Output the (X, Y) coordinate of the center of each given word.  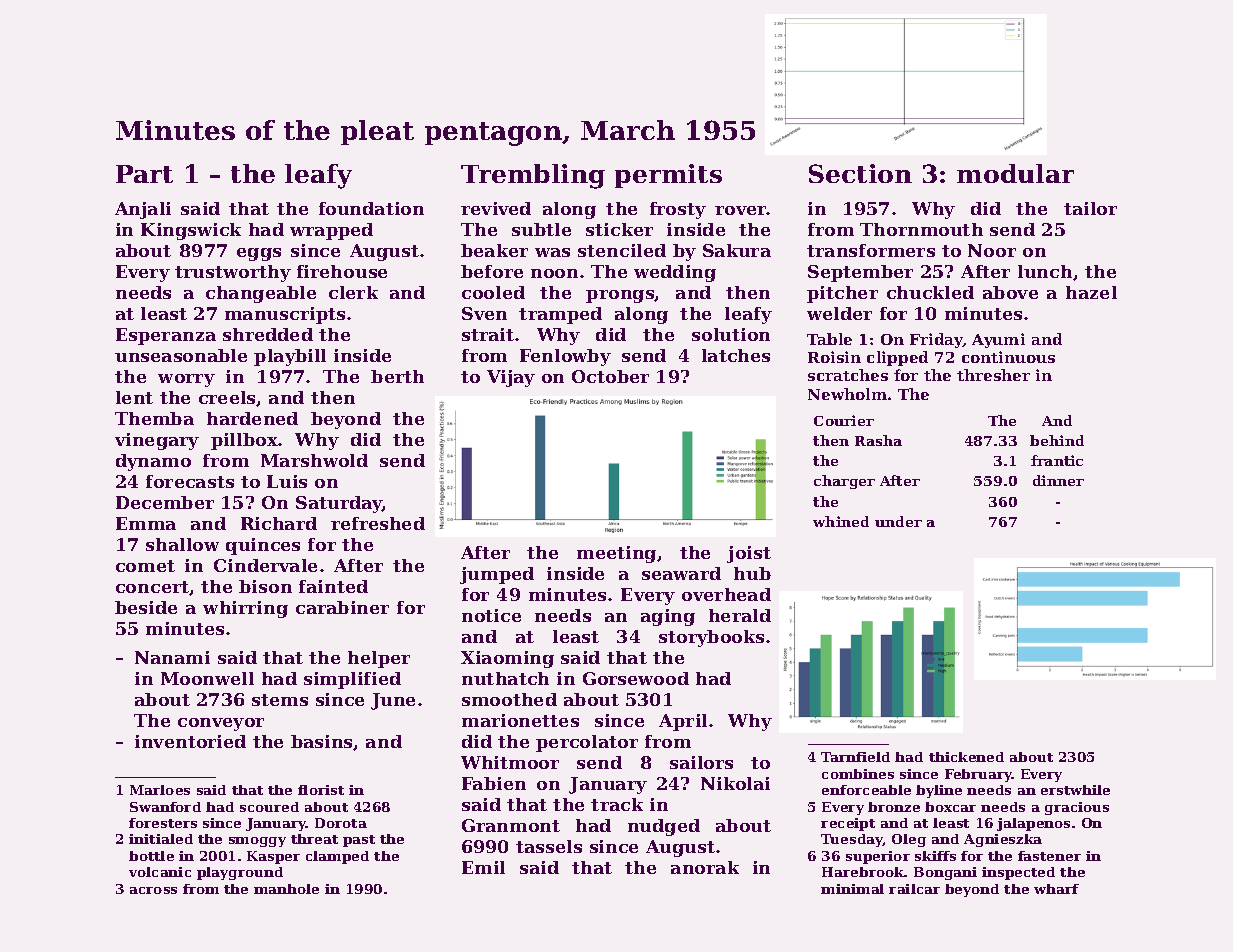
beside (146, 607)
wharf (1056, 889)
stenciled (622, 250)
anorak (705, 867)
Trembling (533, 176)
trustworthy (233, 273)
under (898, 521)
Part (144, 174)
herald (740, 615)
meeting (616, 554)
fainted (333, 586)
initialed (161, 839)
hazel (1091, 292)
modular (1015, 173)
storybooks (711, 638)
